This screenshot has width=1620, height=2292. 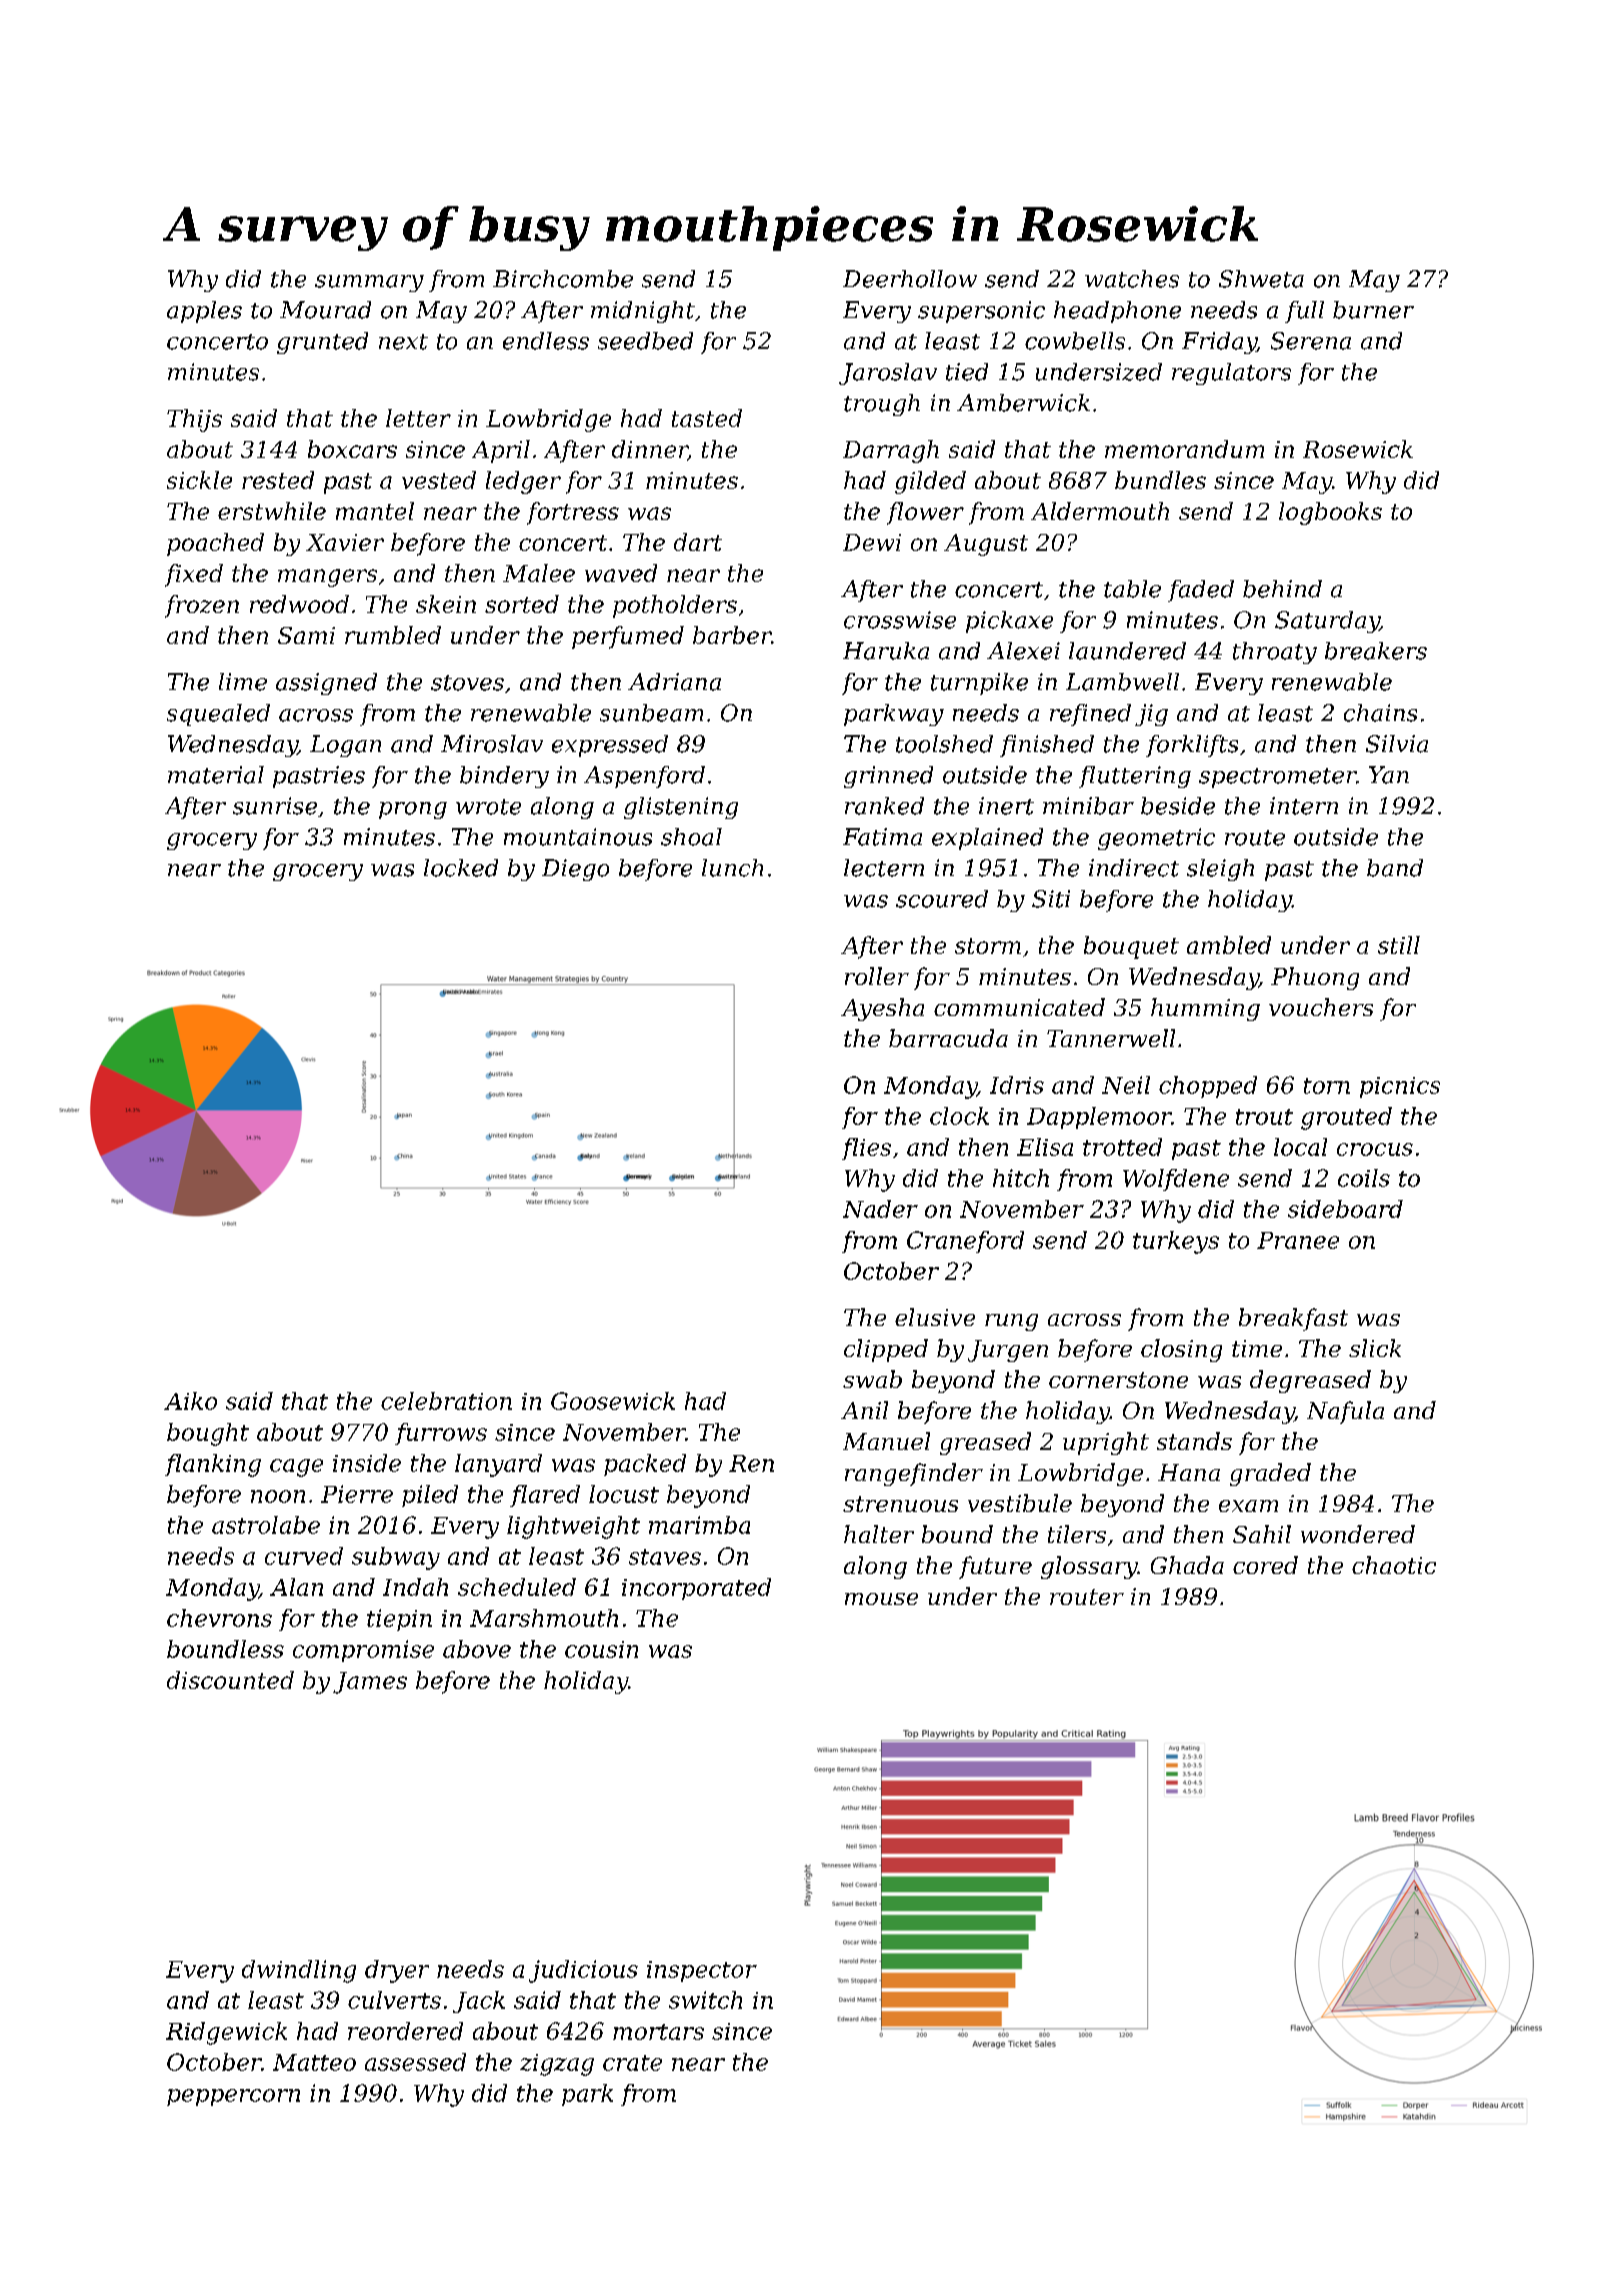 I want to click on burner, so click(x=1373, y=310).
